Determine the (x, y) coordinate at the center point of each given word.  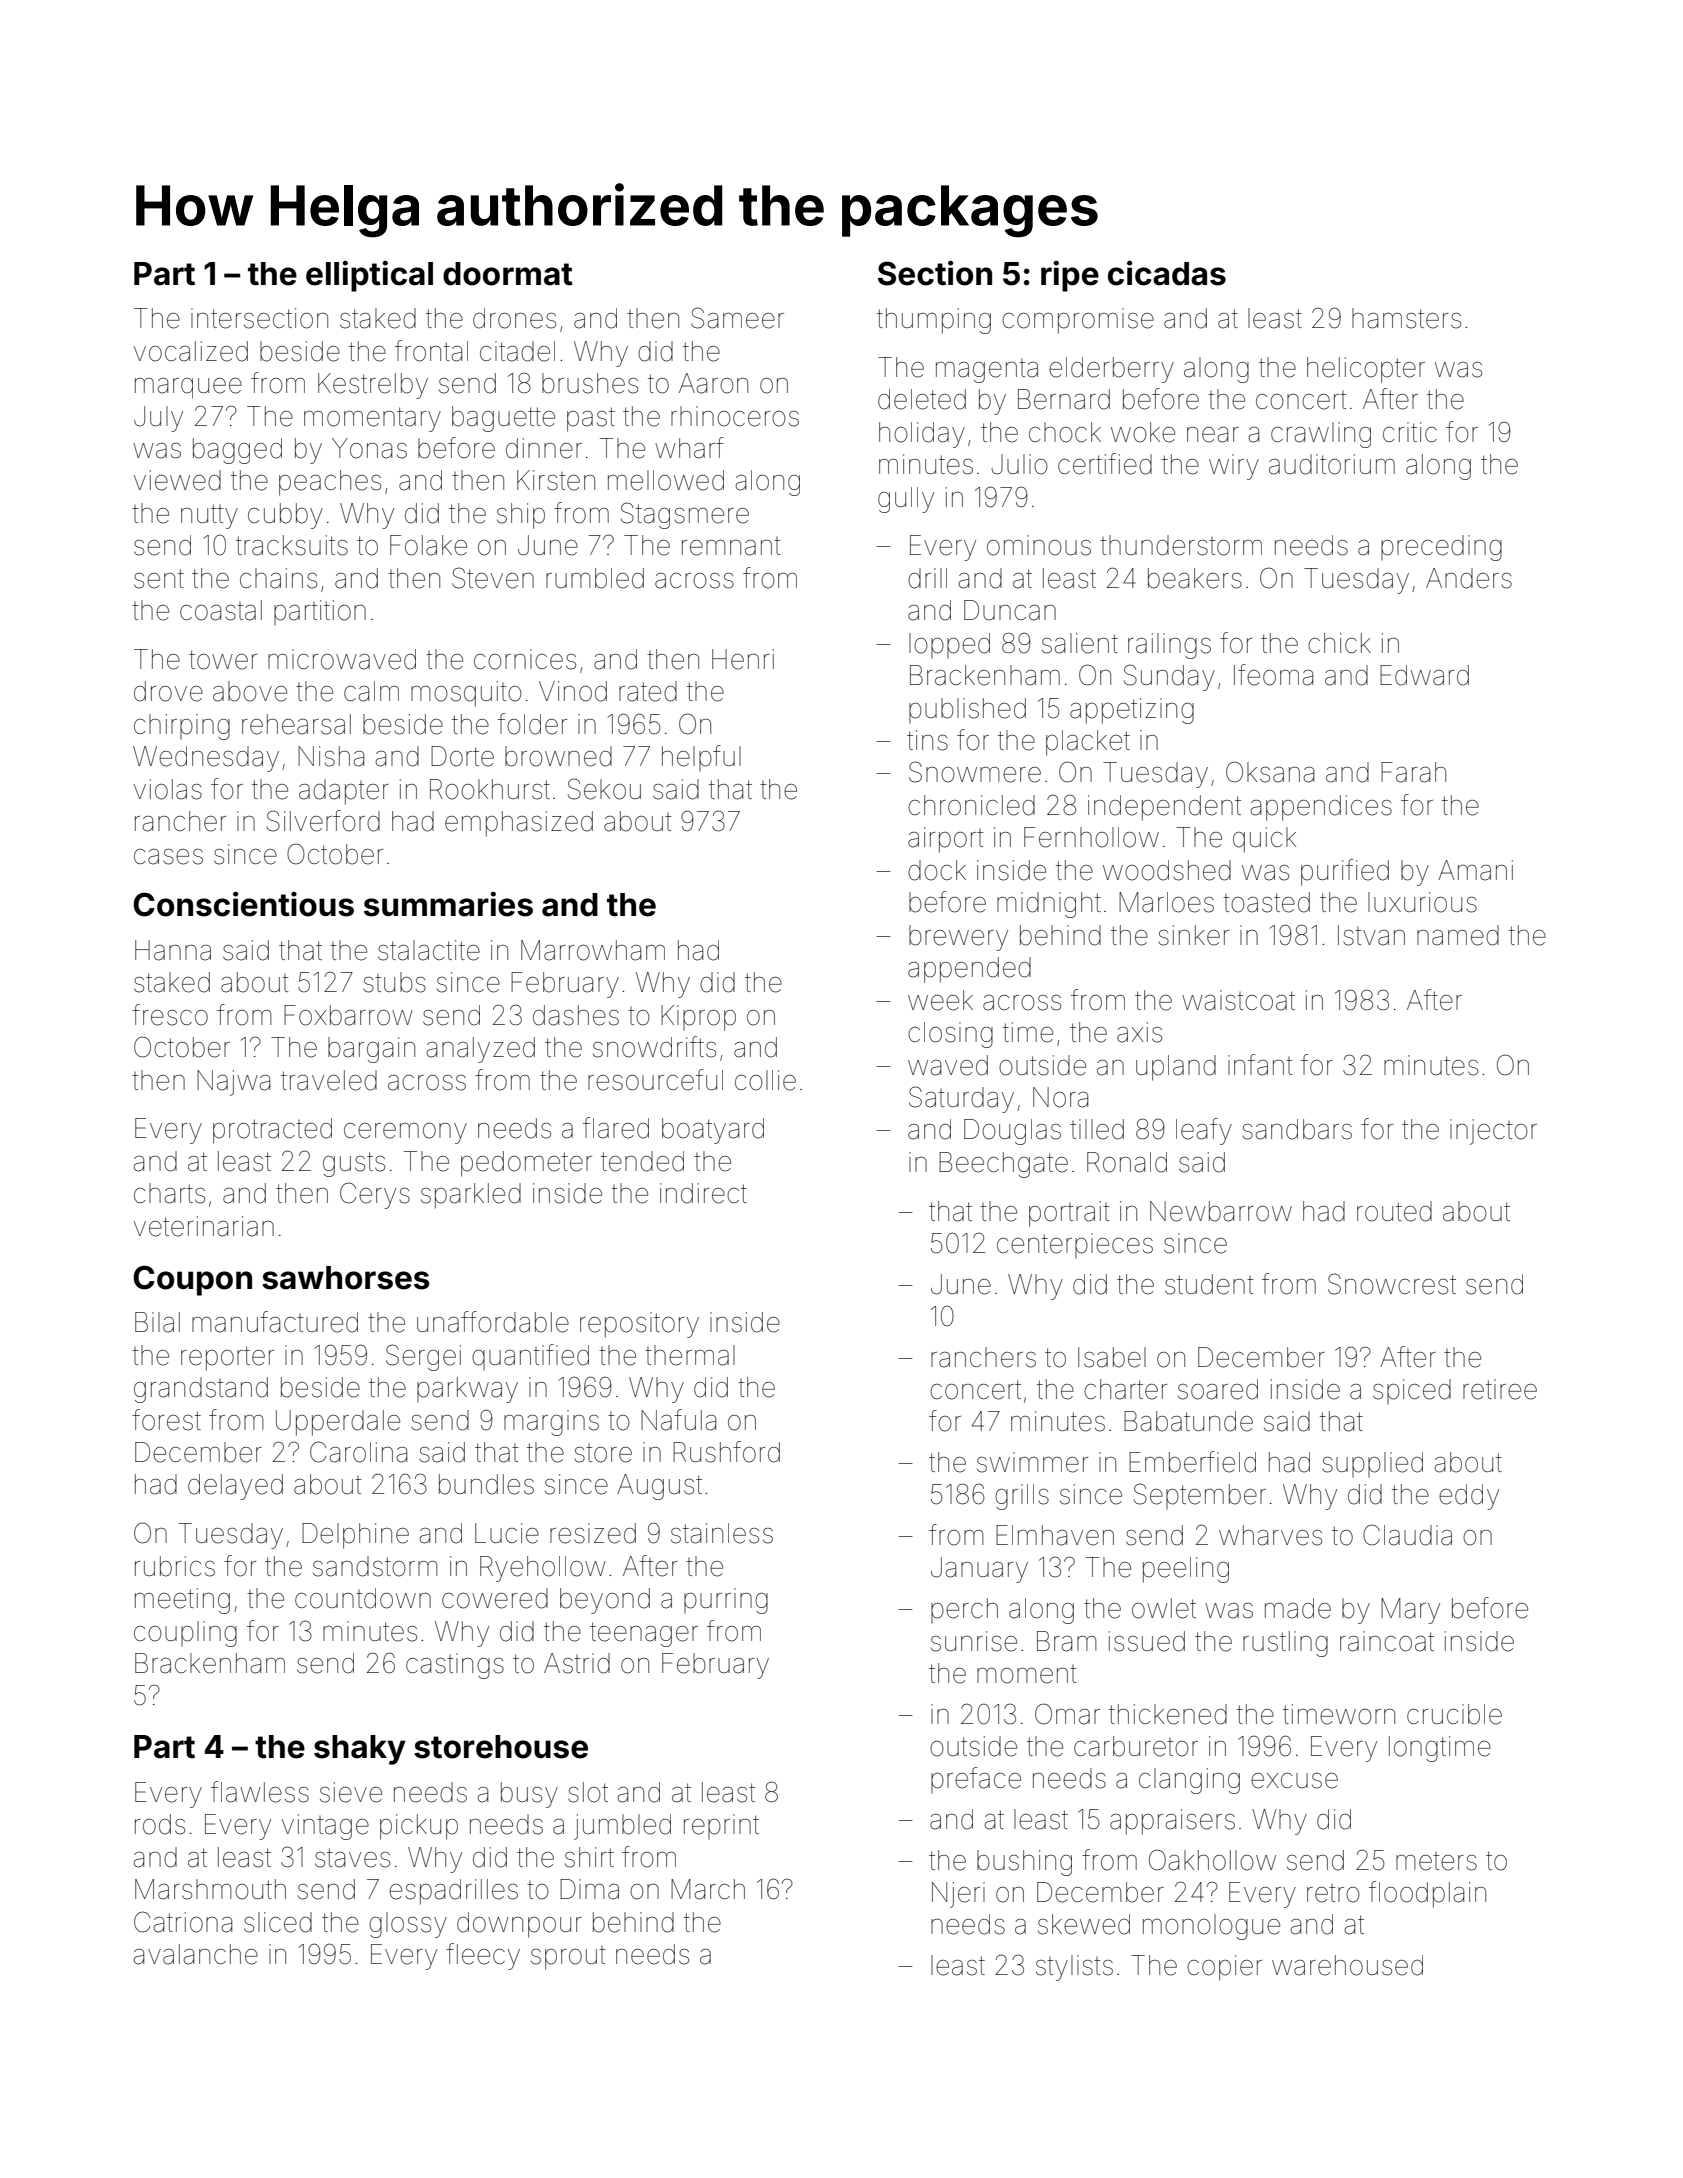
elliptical (369, 276)
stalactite (429, 950)
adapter (344, 792)
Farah (1413, 772)
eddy (1469, 1497)
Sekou (604, 789)
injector (1493, 1132)
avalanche (196, 1954)
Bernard (1064, 399)
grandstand (201, 1390)
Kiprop (698, 1018)
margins (551, 1423)
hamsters (1406, 318)
